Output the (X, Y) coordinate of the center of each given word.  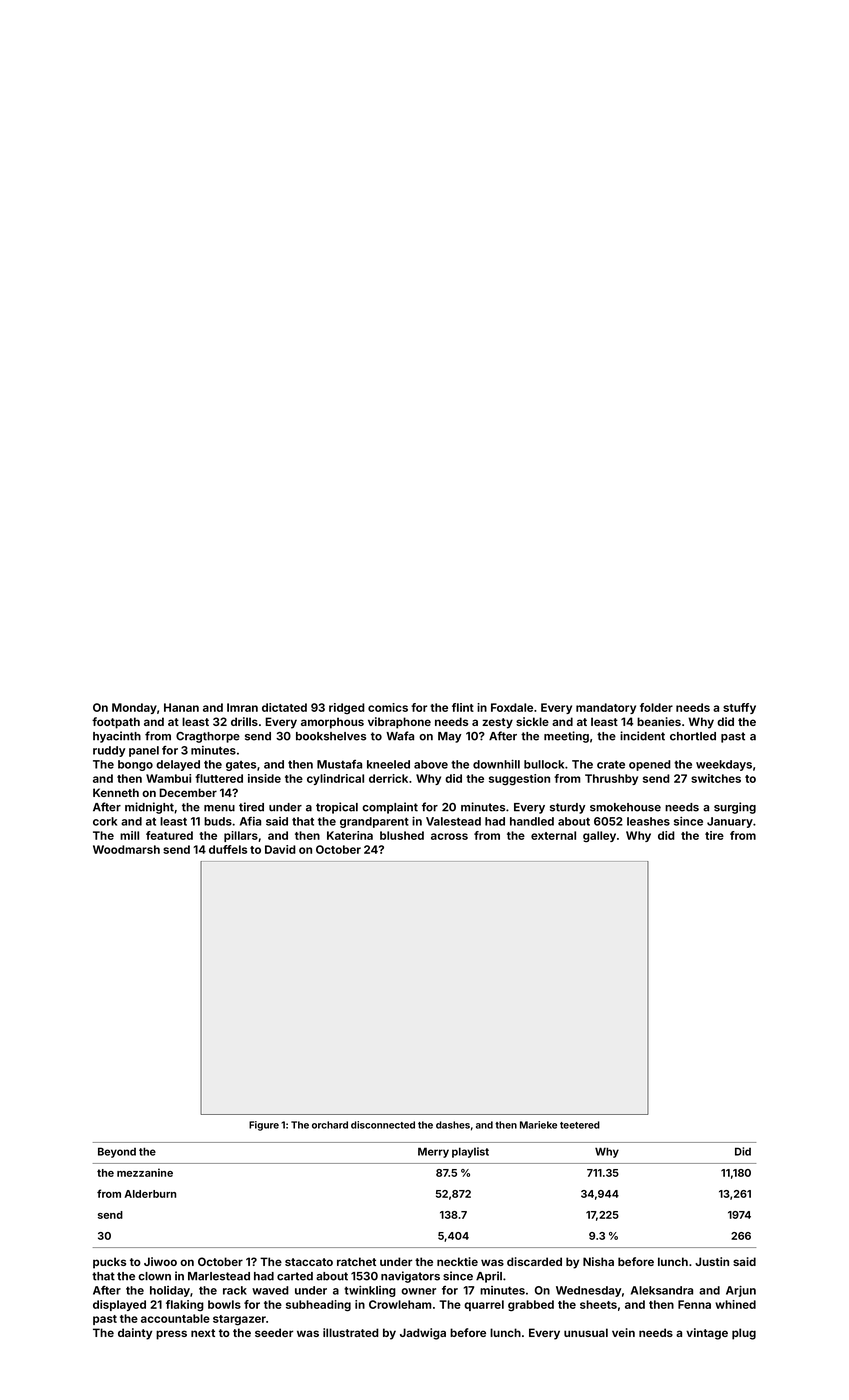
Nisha (598, 1261)
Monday (134, 708)
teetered (580, 1125)
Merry (433, 1152)
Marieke (538, 1125)
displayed (119, 1305)
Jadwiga (423, 1334)
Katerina (350, 835)
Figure (264, 1126)
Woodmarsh (126, 849)
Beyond (117, 1152)
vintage (707, 1334)
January (730, 822)
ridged (347, 708)
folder (656, 707)
